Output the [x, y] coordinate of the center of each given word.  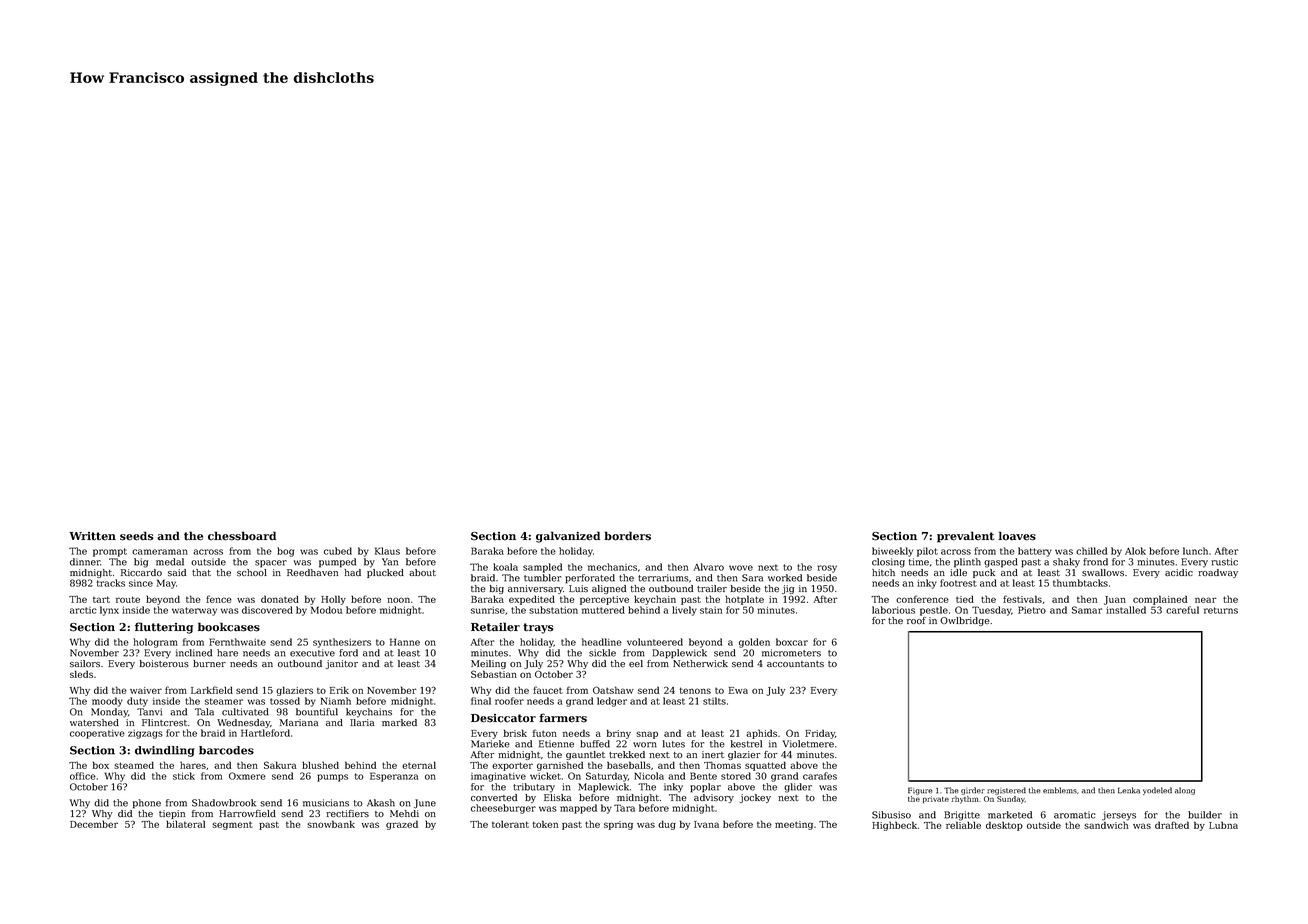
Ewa [738, 690]
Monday [109, 713]
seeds [136, 536]
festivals [1022, 599]
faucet [548, 690]
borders [627, 536]
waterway [194, 611]
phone [147, 804]
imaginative [498, 777]
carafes [820, 776]
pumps [332, 778]
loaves [1017, 536]
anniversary [535, 589]
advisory [714, 798]
